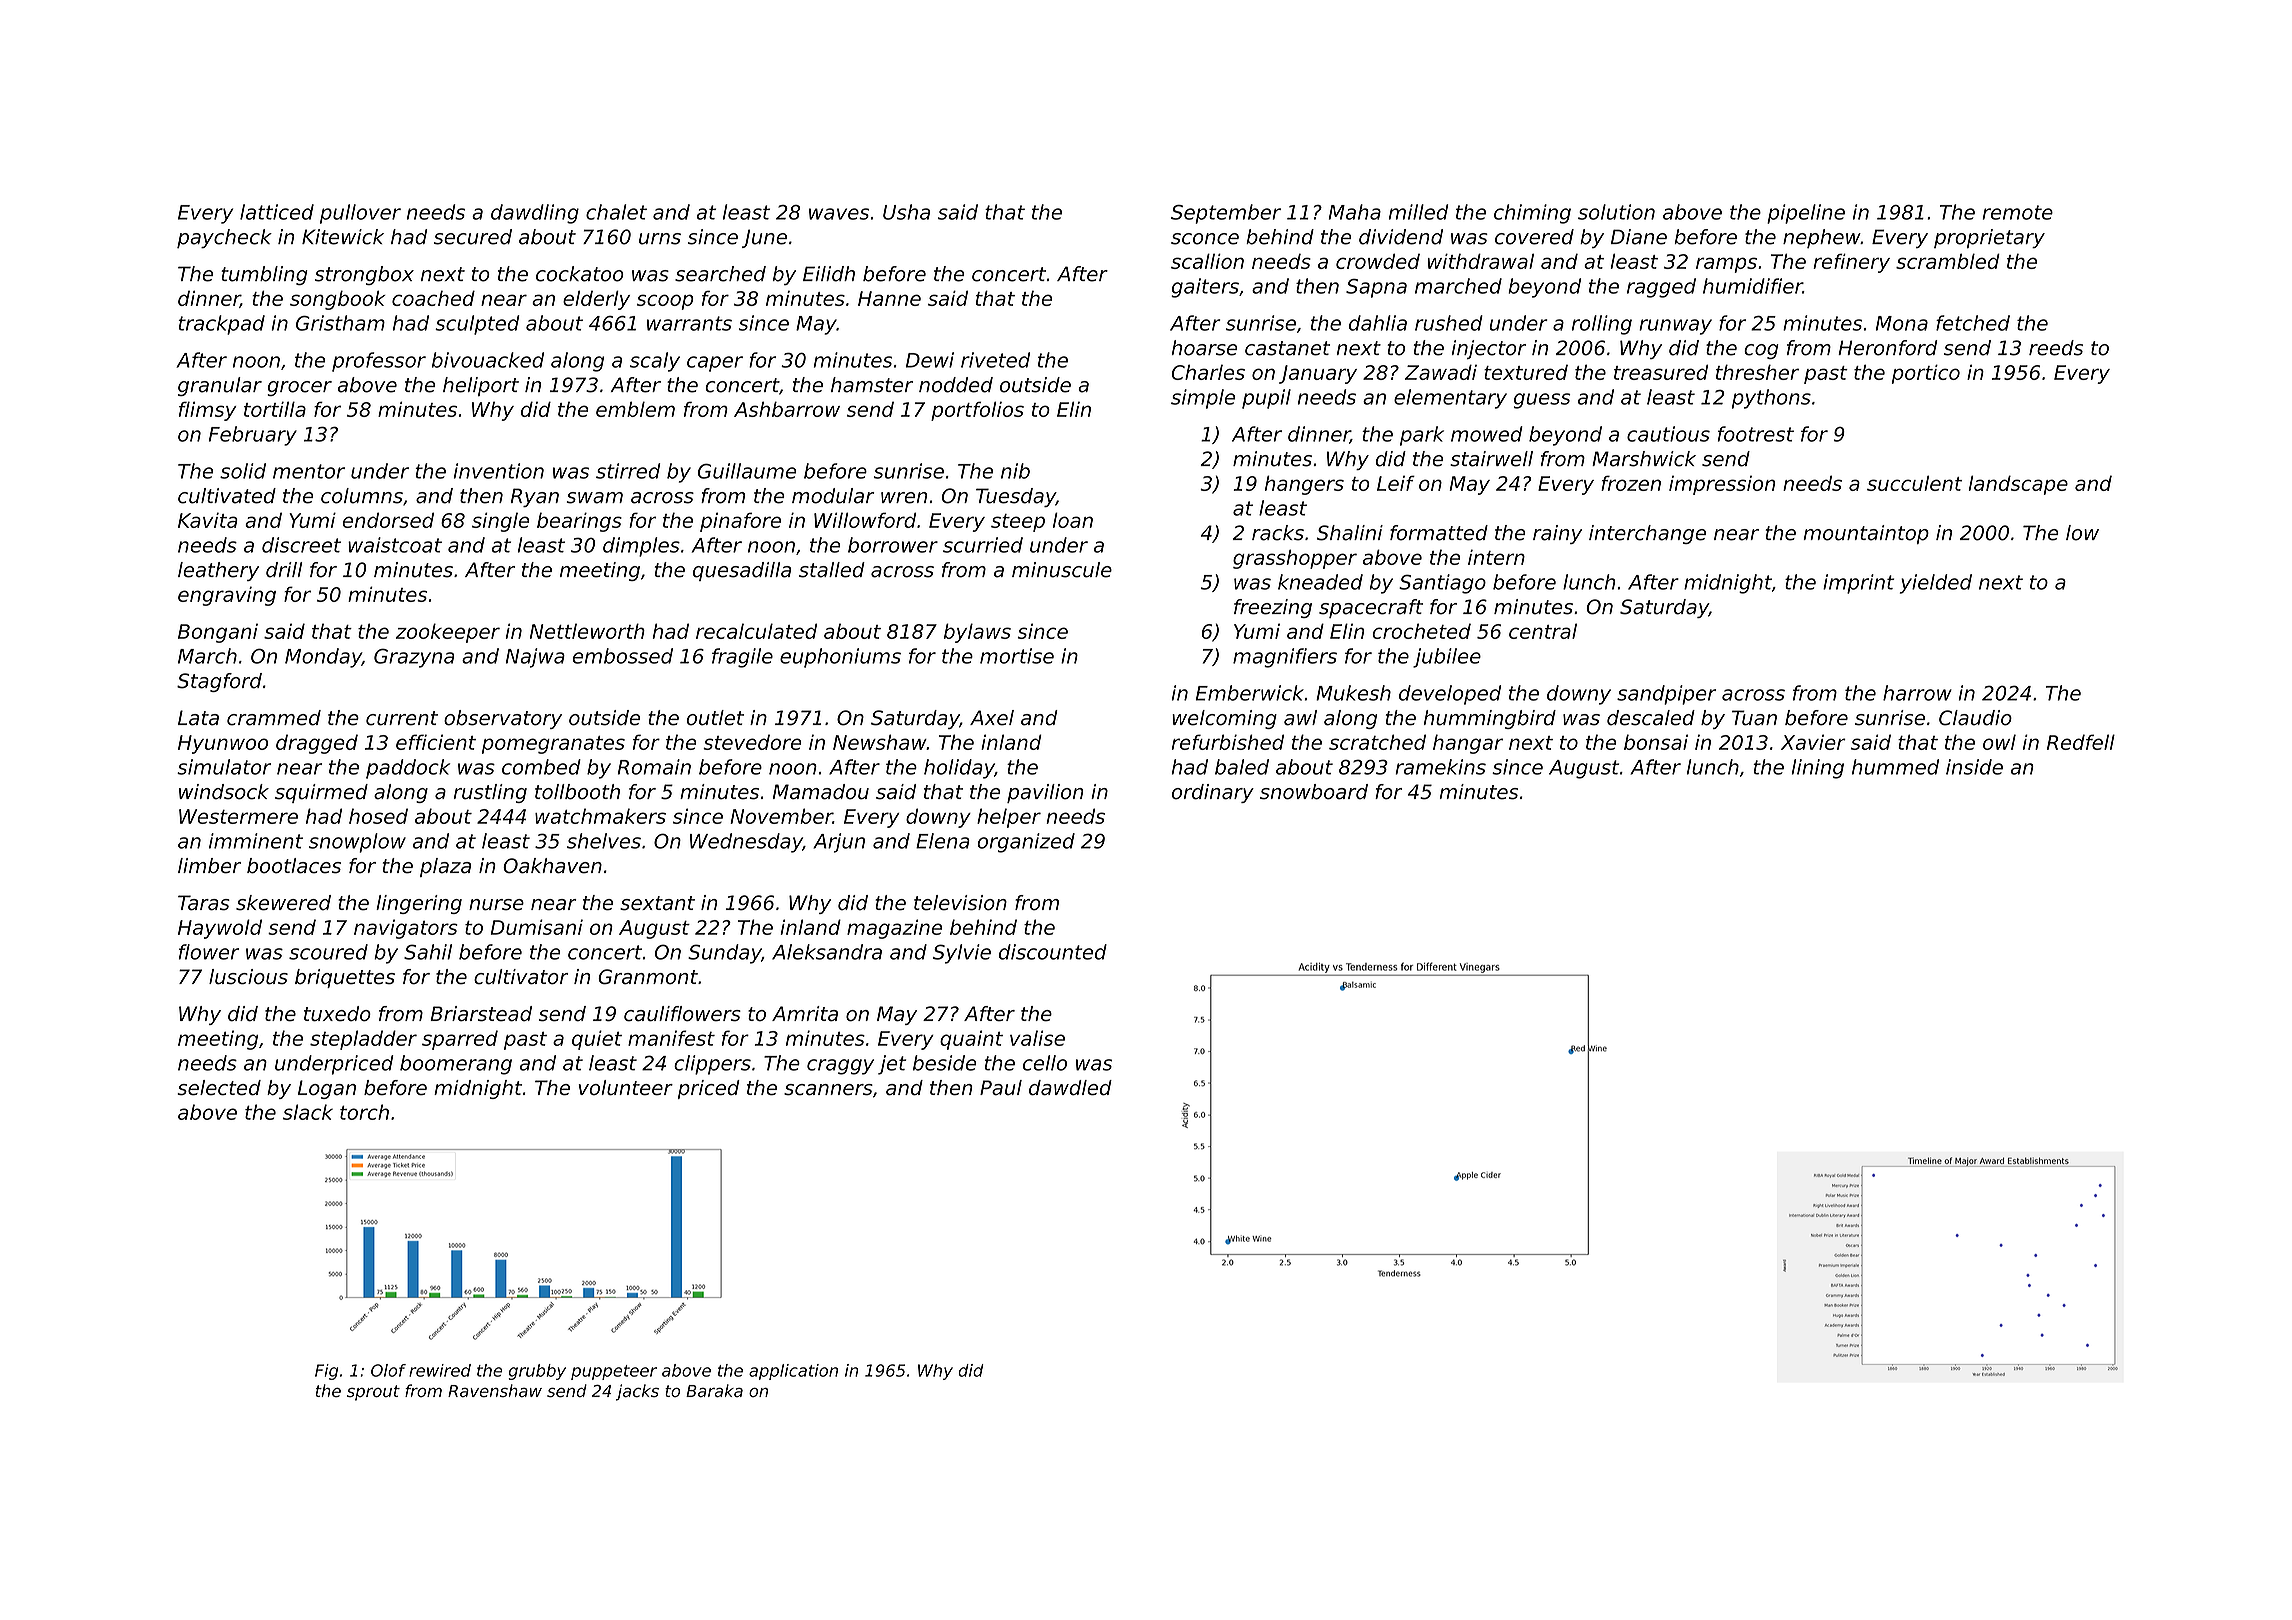 The height and width of the image is (1620, 2292). Describe the element at coordinates (1935, 584) in the image. I see `yielded` at that location.
